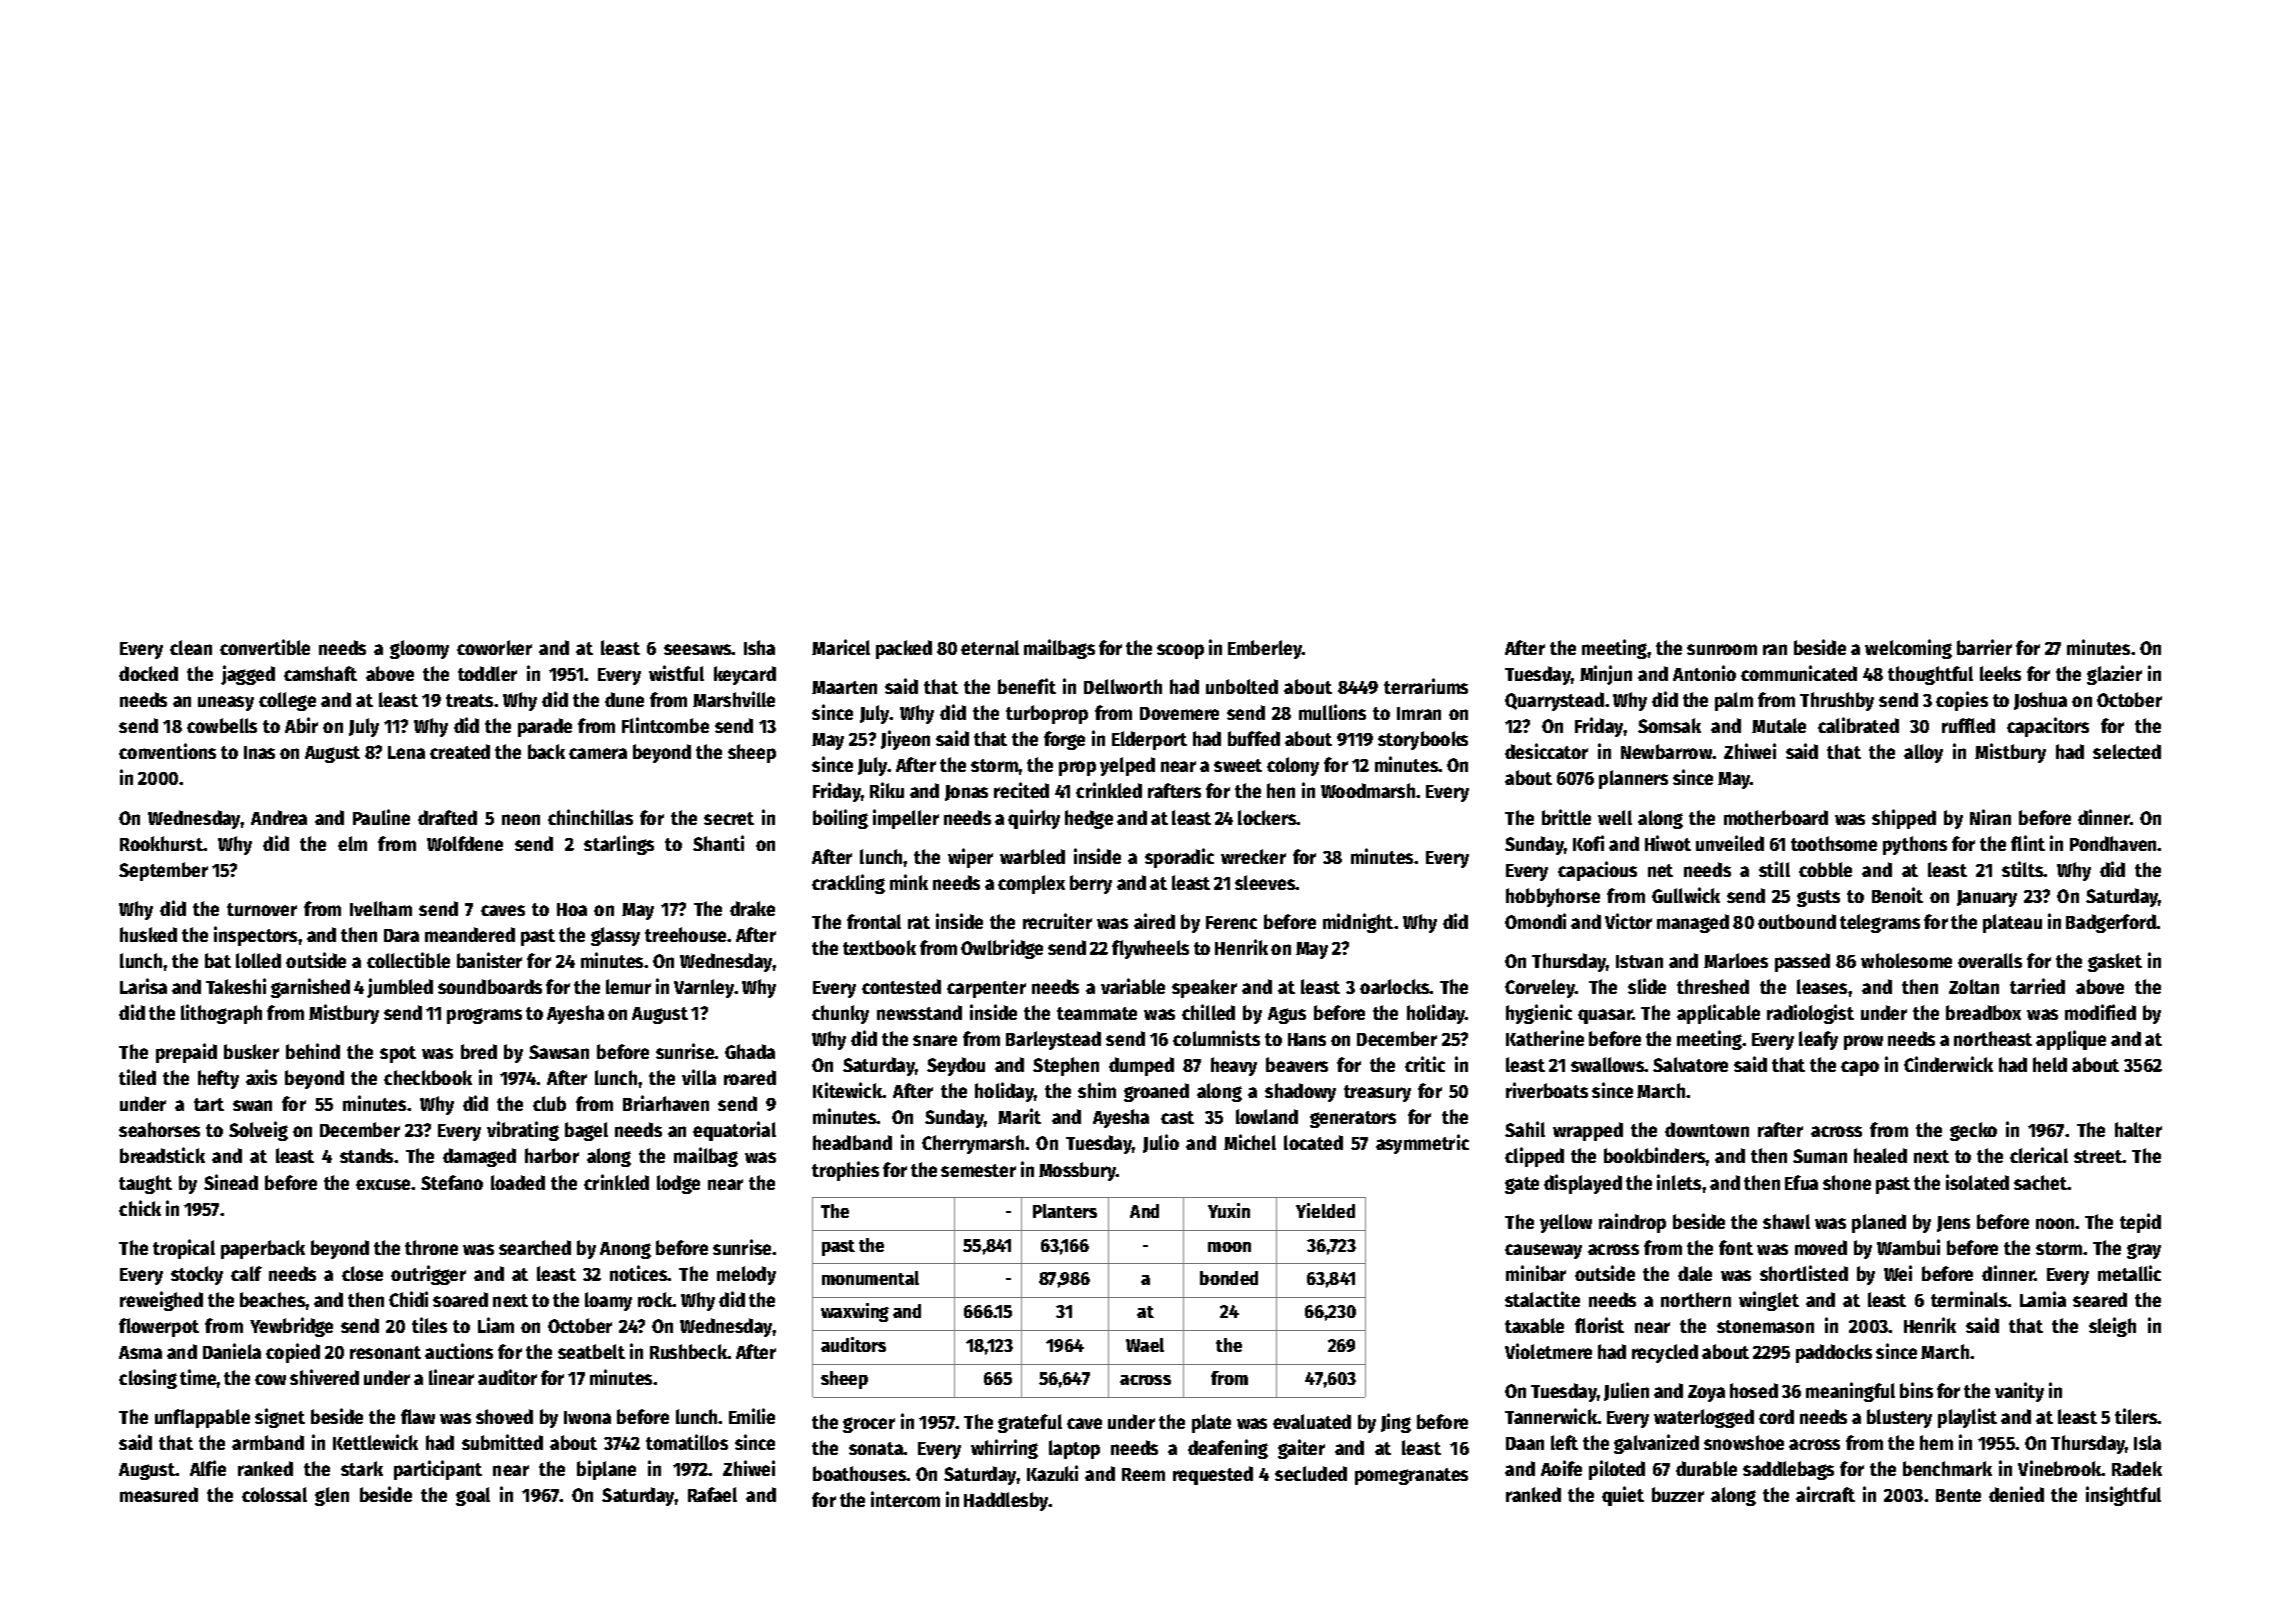 This screenshot has height=1614, width=2282. Describe the element at coordinates (469, 700) in the screenshot. I see `treats` at that location.
